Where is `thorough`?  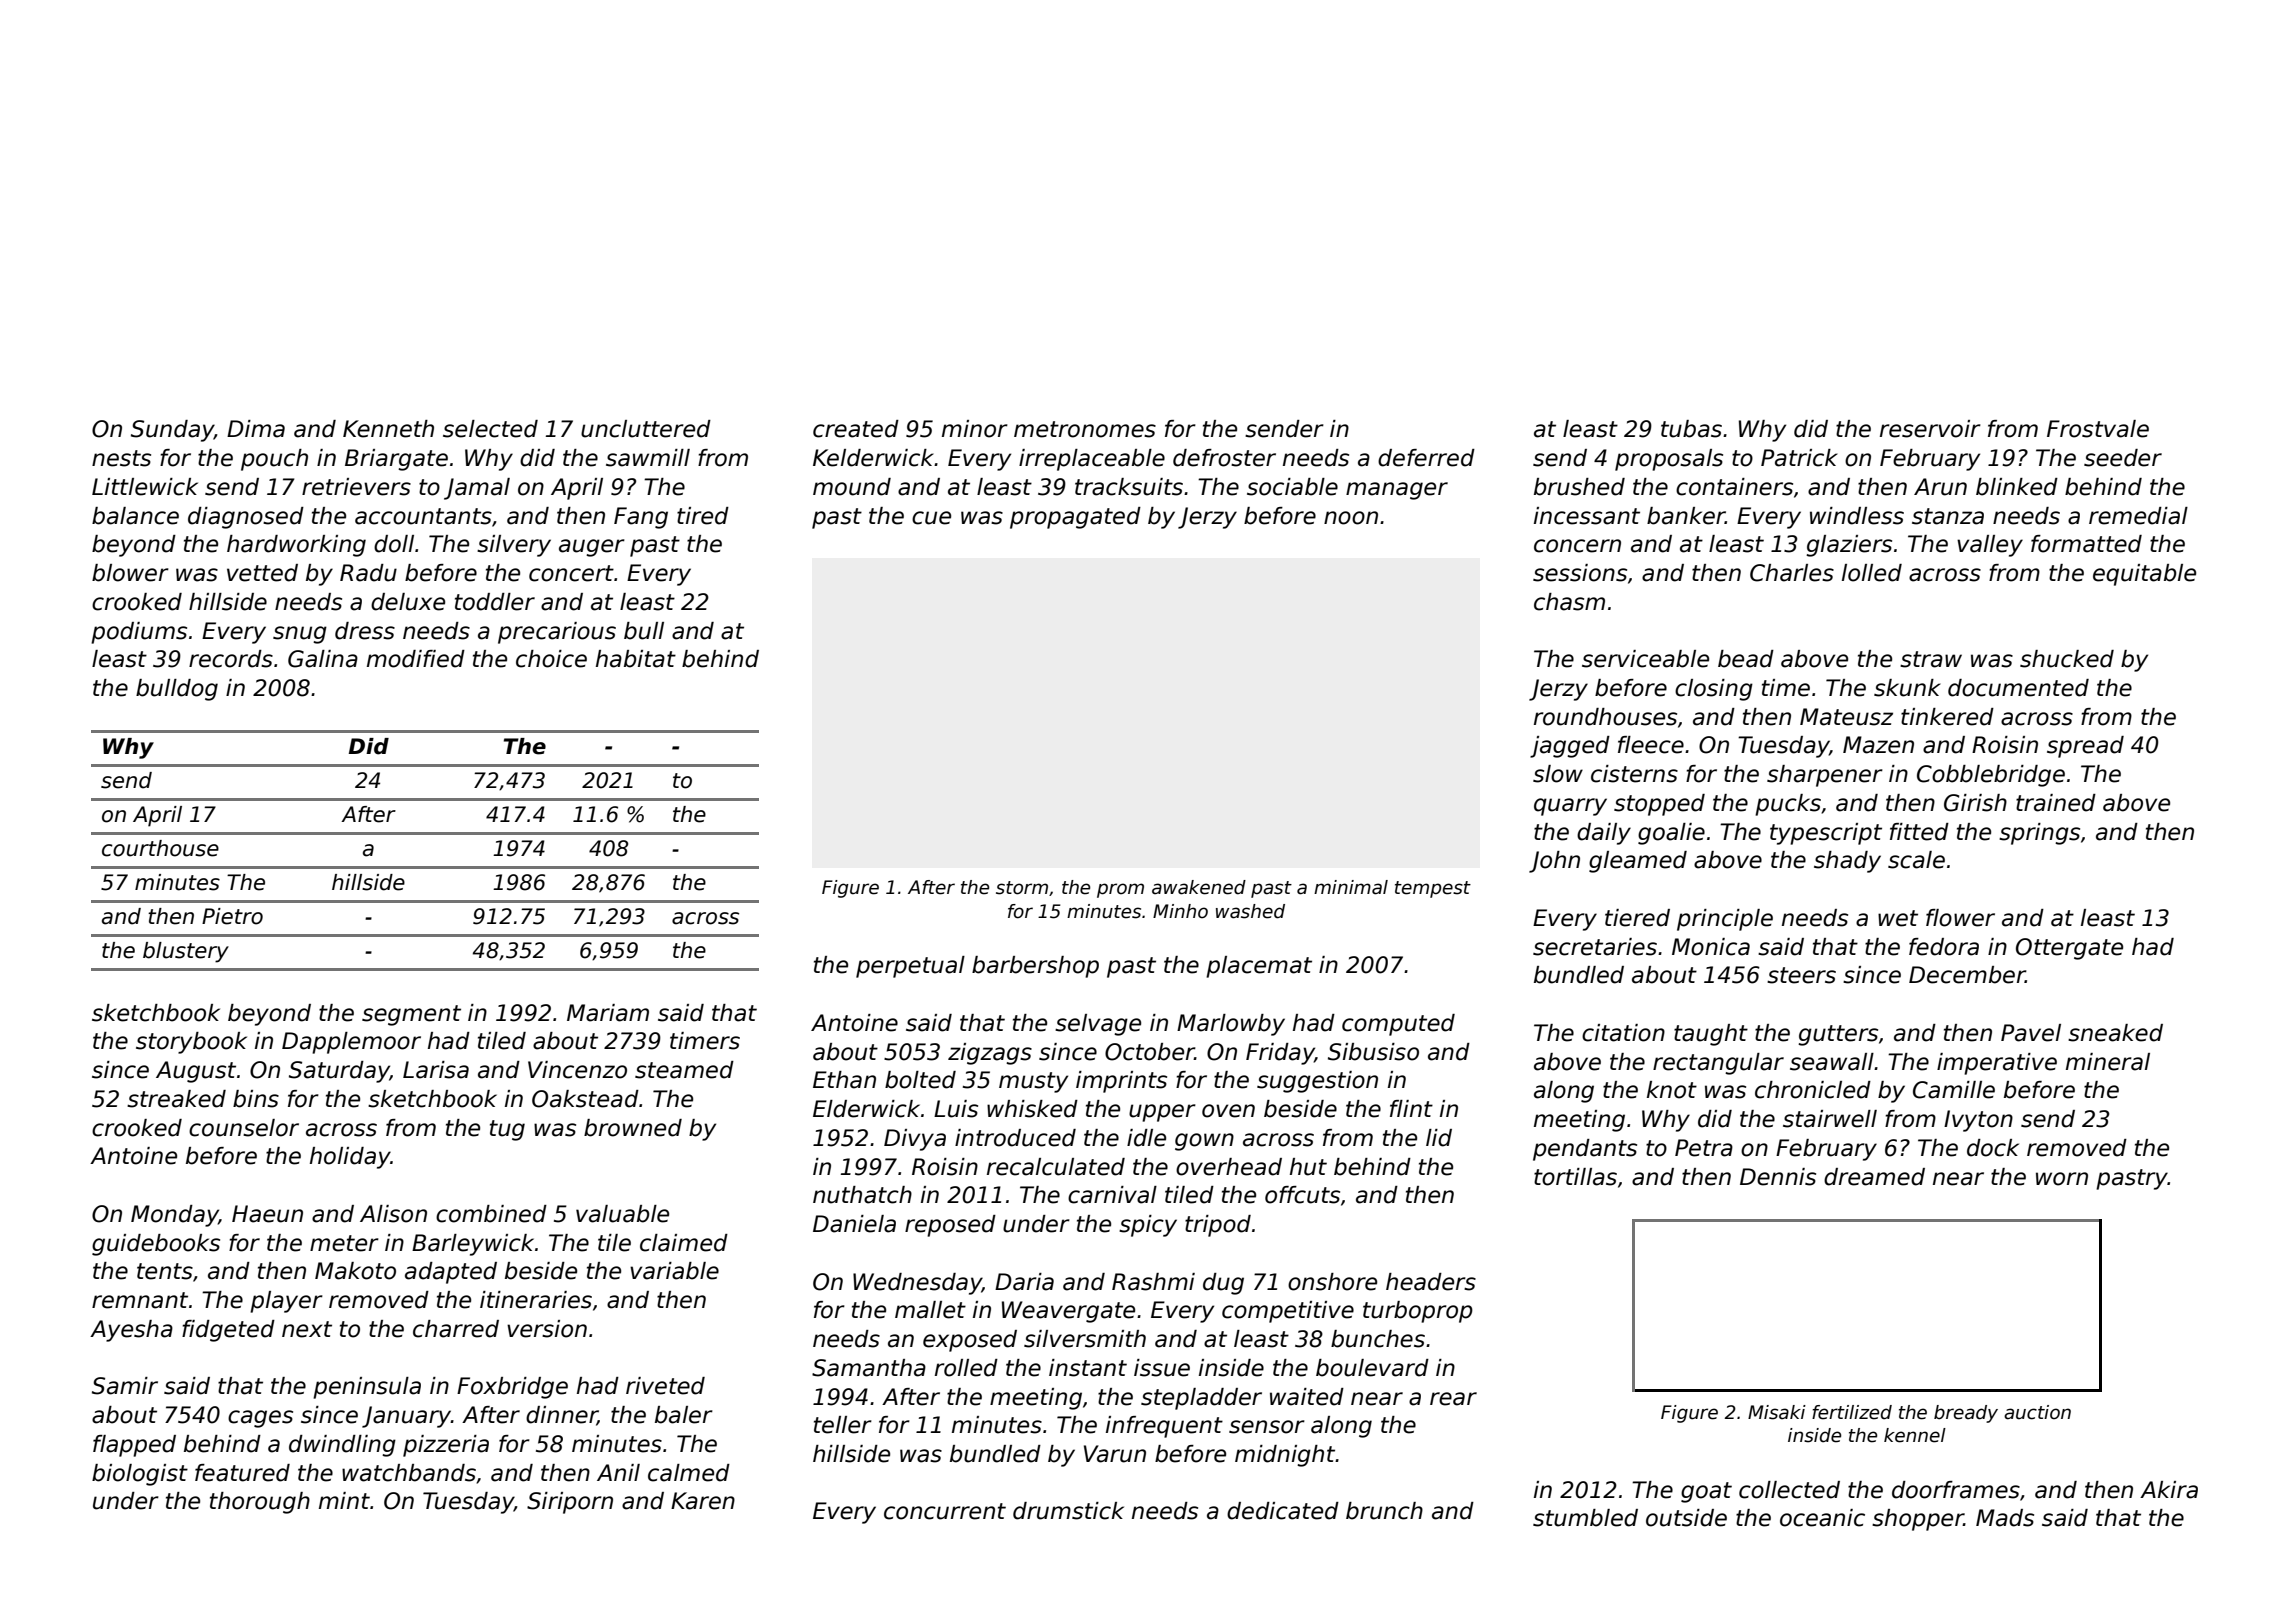 thorough is located at coordinates (260, 1503).
